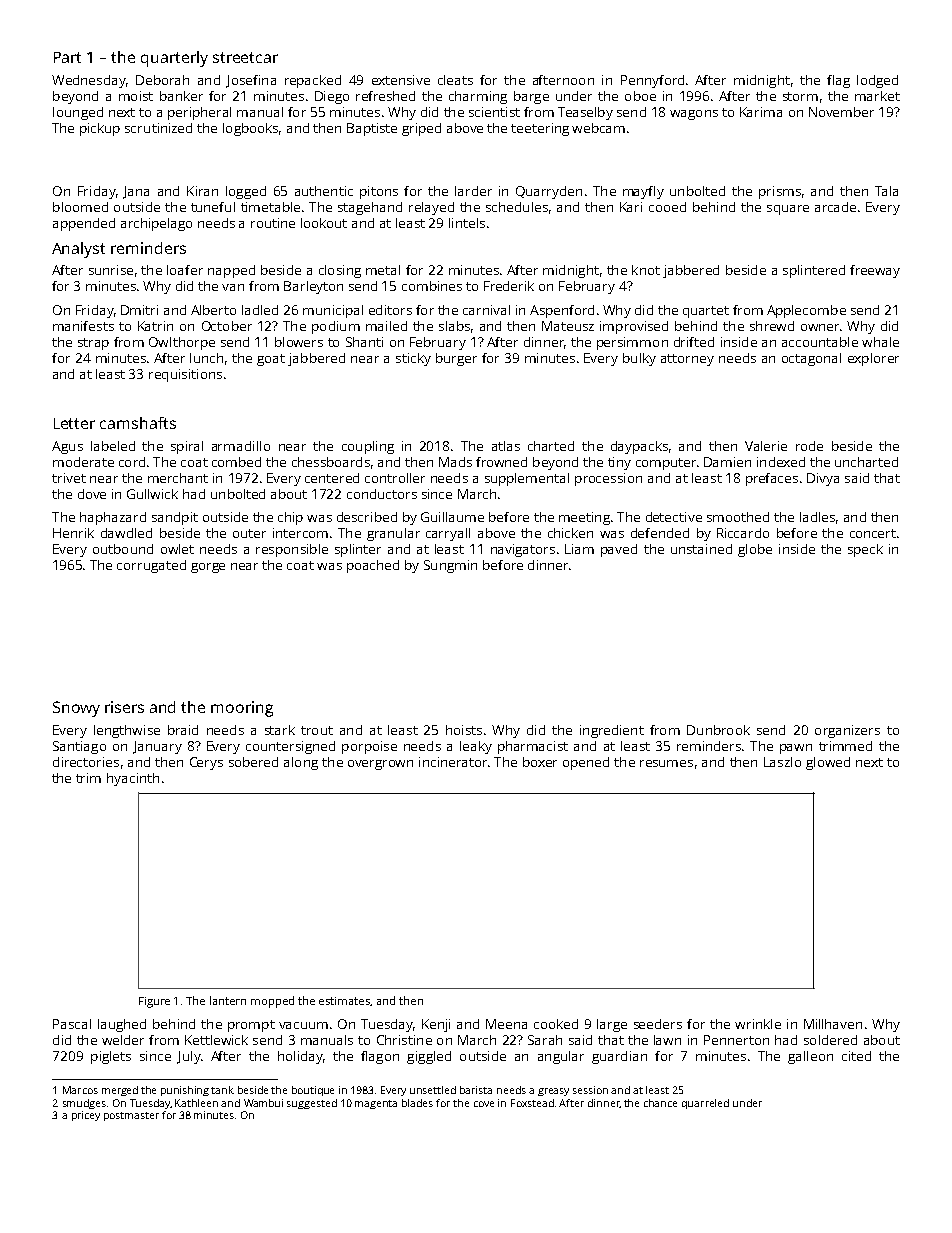 This image has height=1233, width=952. What do you see at coordinates (133, 779) in the image?
I see `hyacinth` at bounding box center [133, 779].
